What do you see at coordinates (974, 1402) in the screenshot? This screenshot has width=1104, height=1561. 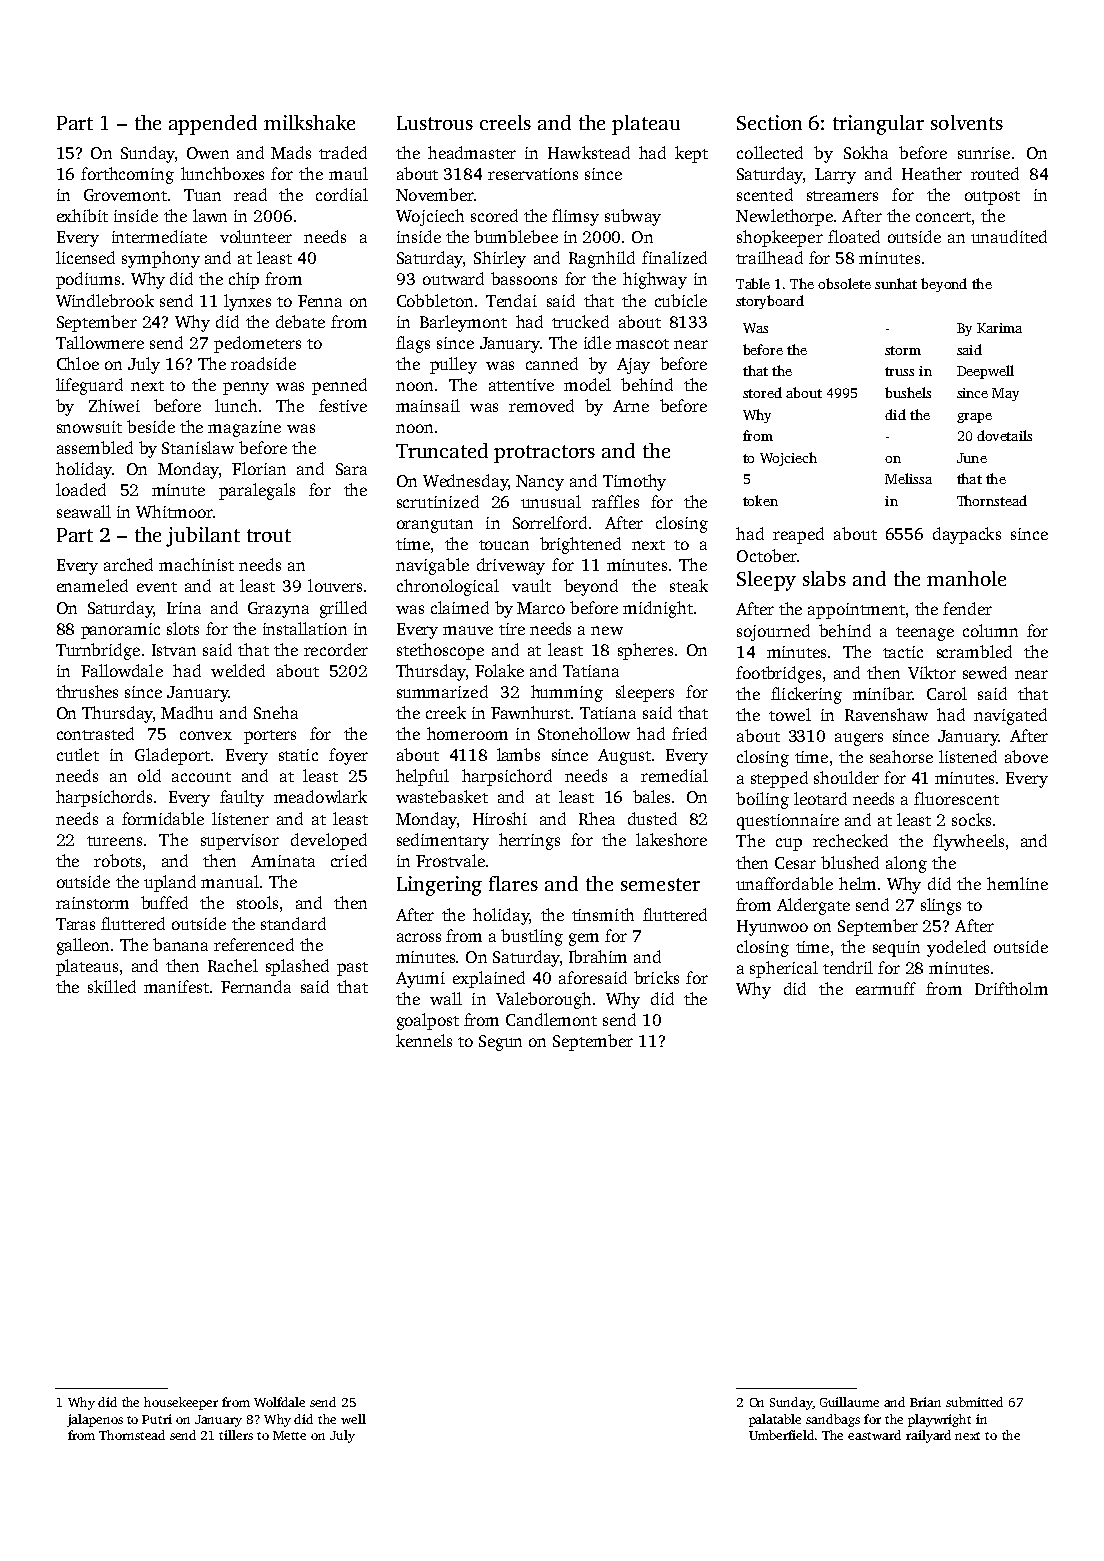 I see `submitted` at bounding box center [974, 1402].
